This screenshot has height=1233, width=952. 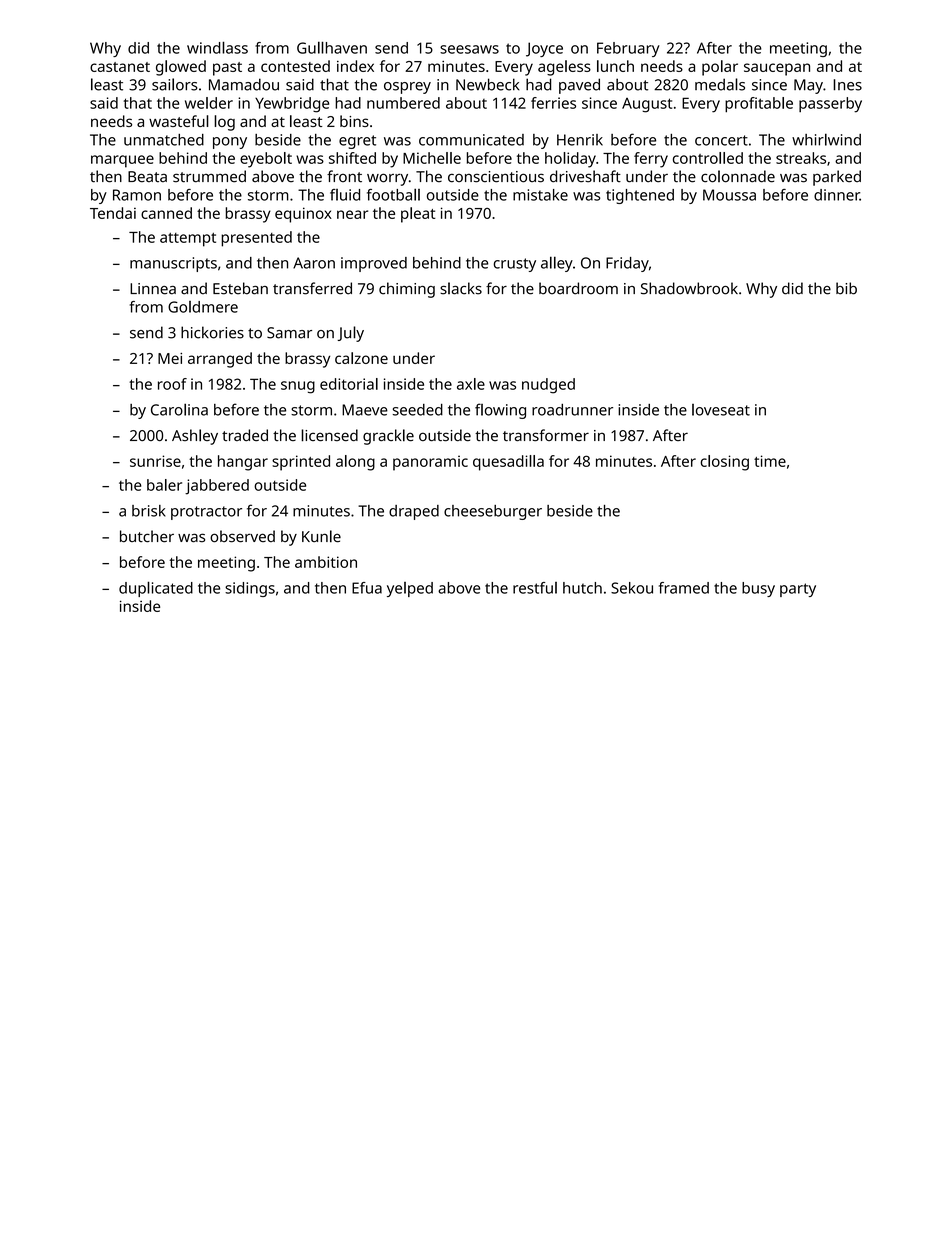 I want to click on Kunle, so click(x=321, y=536).
